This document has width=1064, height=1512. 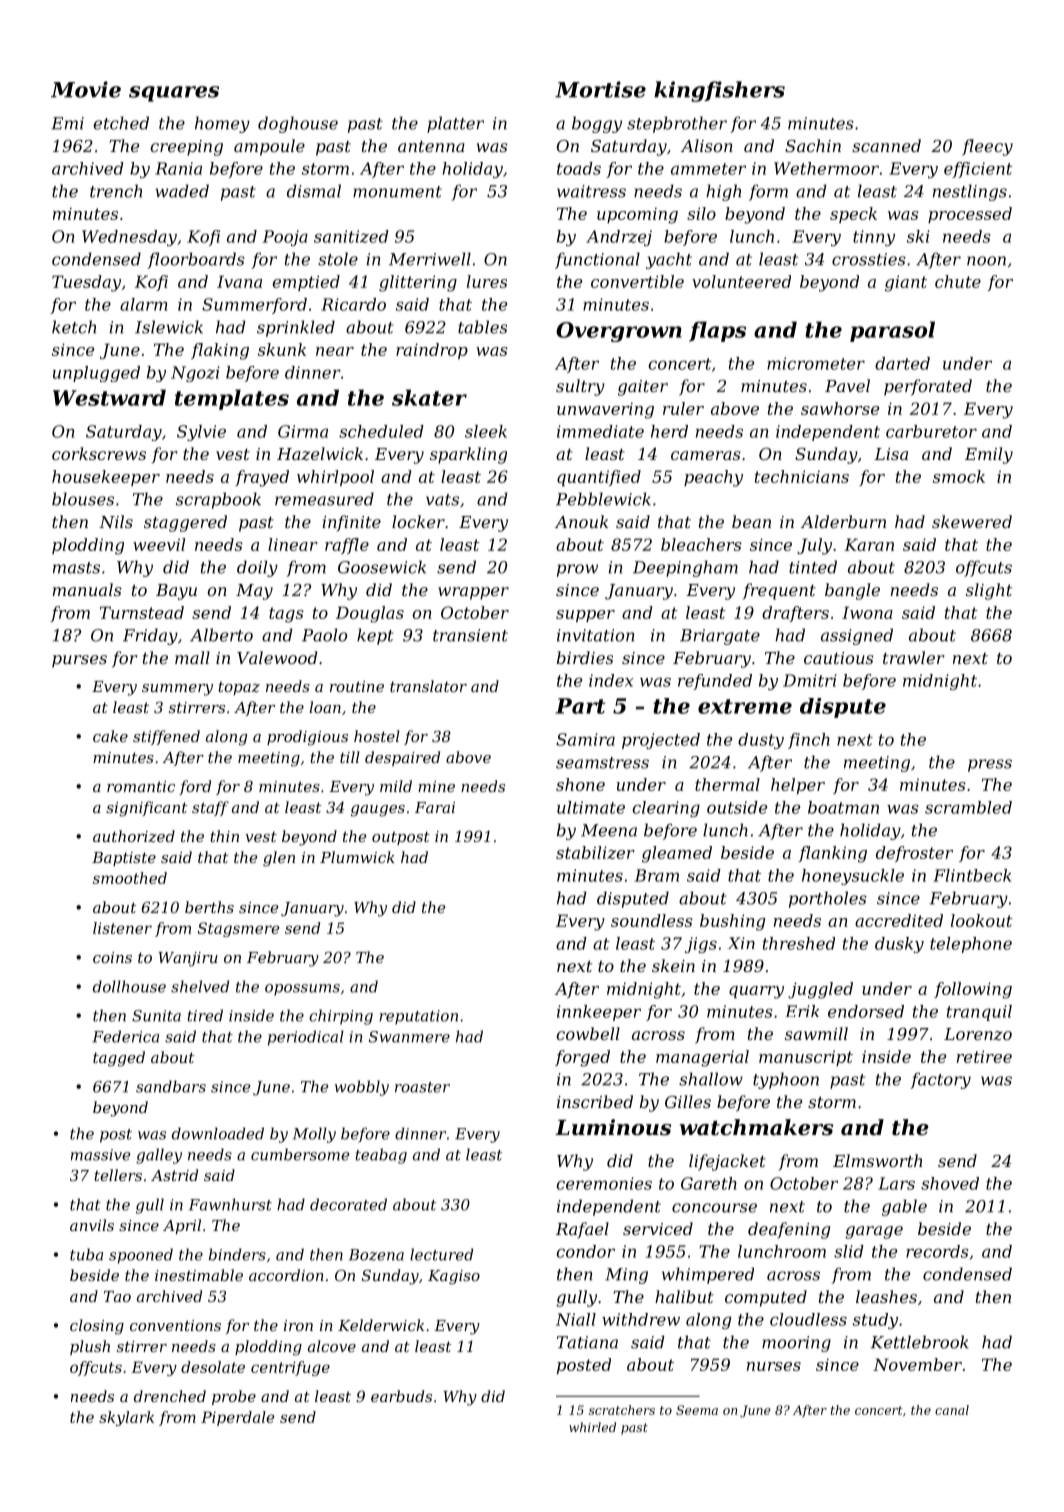 I want to click on Friday, so click(x=150, y=636).
